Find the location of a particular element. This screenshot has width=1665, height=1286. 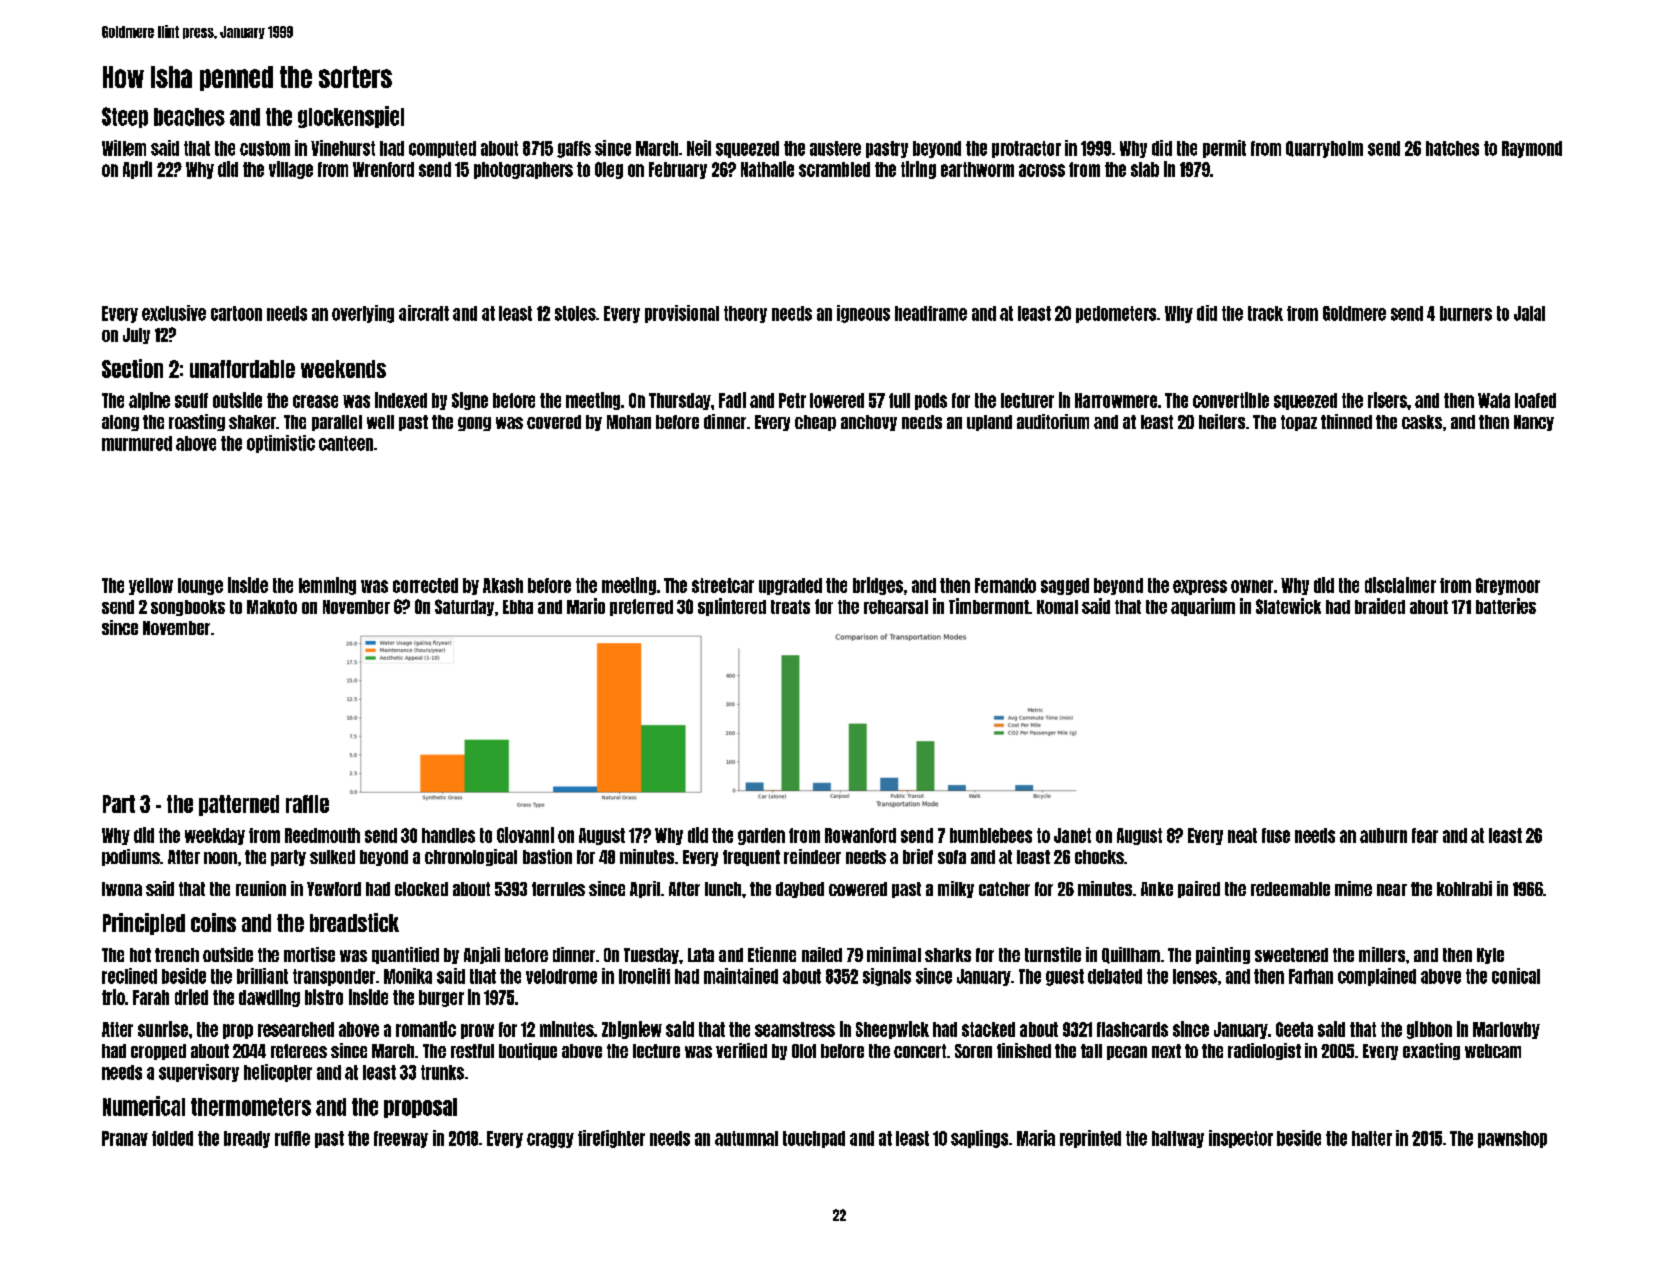

pedometers is located at coordinates (1116, 314).
